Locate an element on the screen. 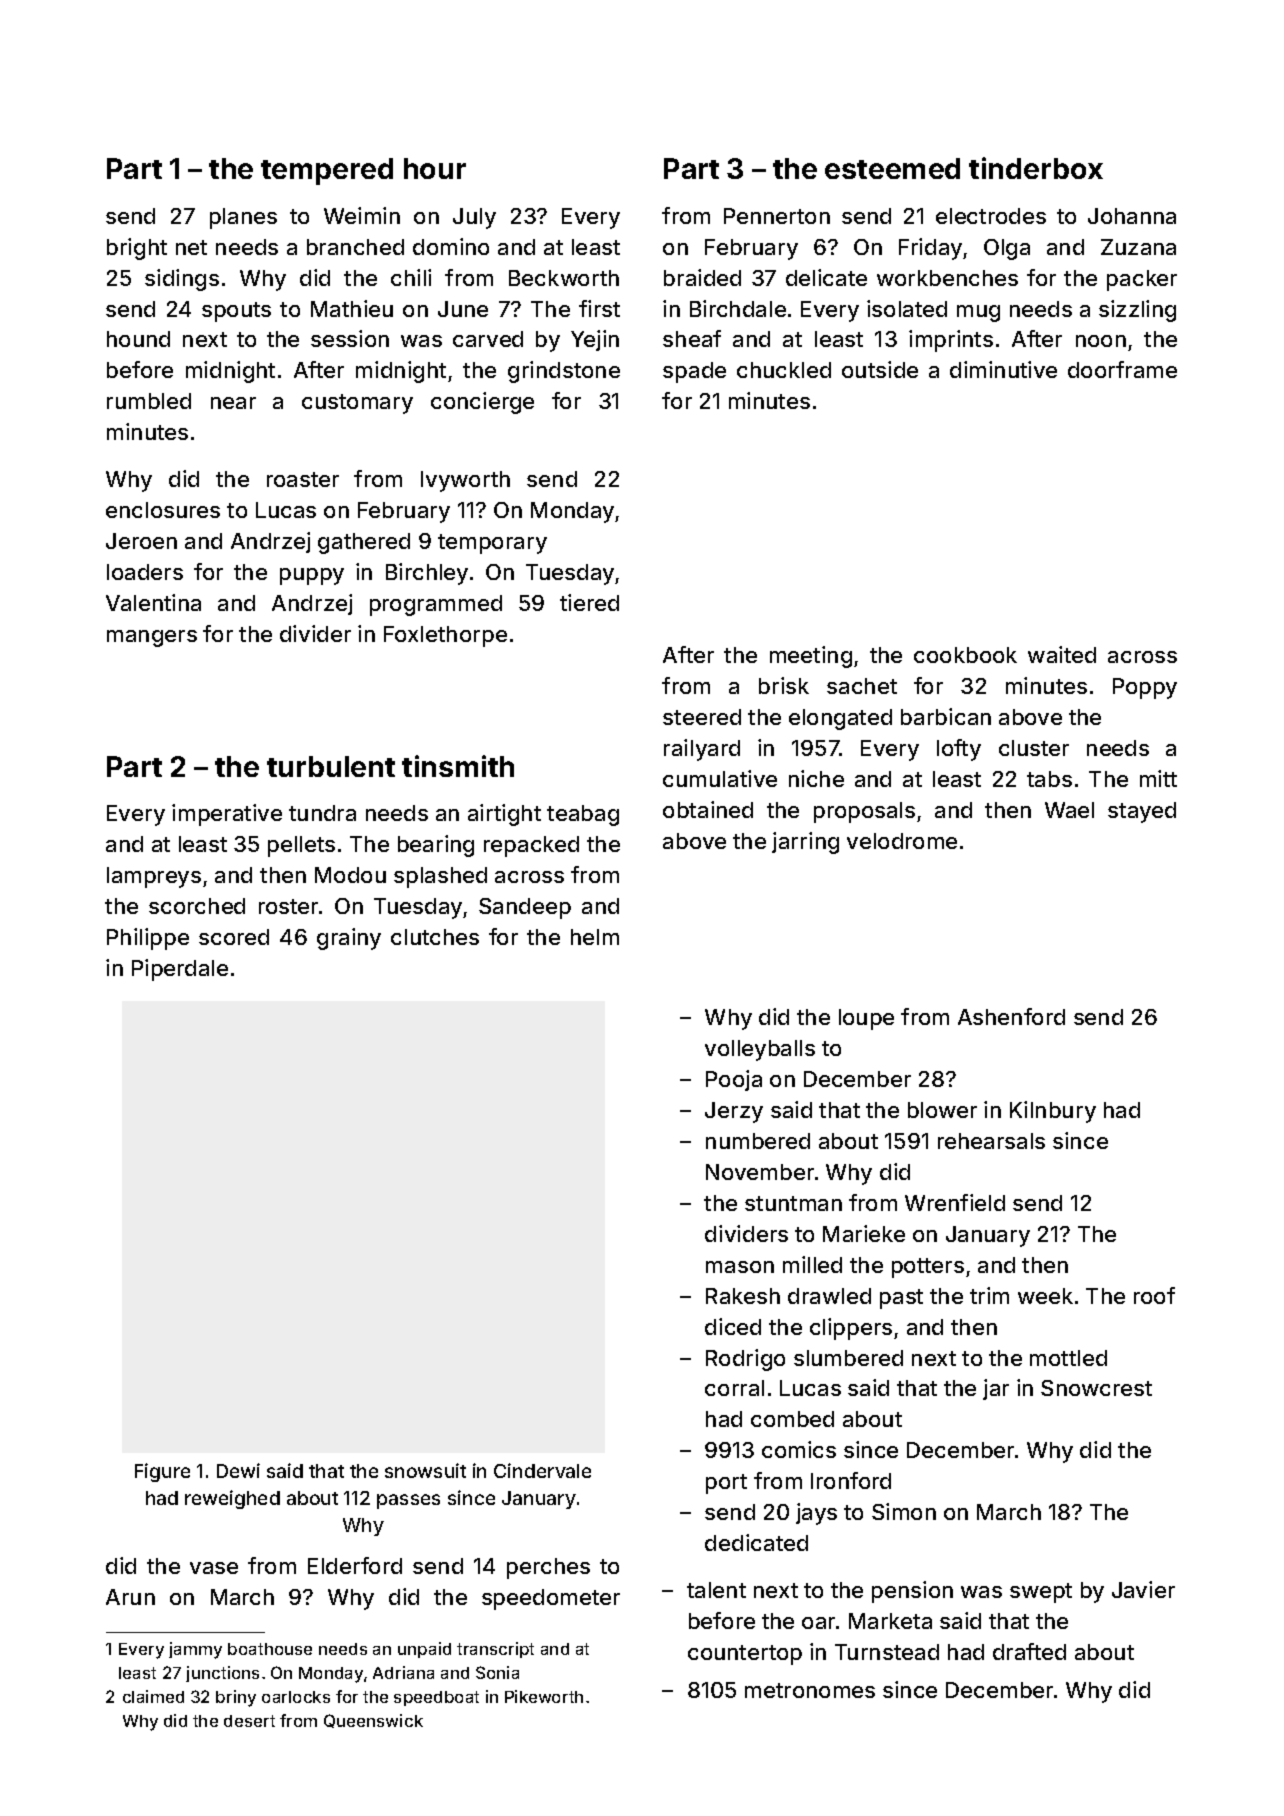 The width and height of the screenshot is (1284, 1816). tinderbox is located at coordinates (1036, 168).
